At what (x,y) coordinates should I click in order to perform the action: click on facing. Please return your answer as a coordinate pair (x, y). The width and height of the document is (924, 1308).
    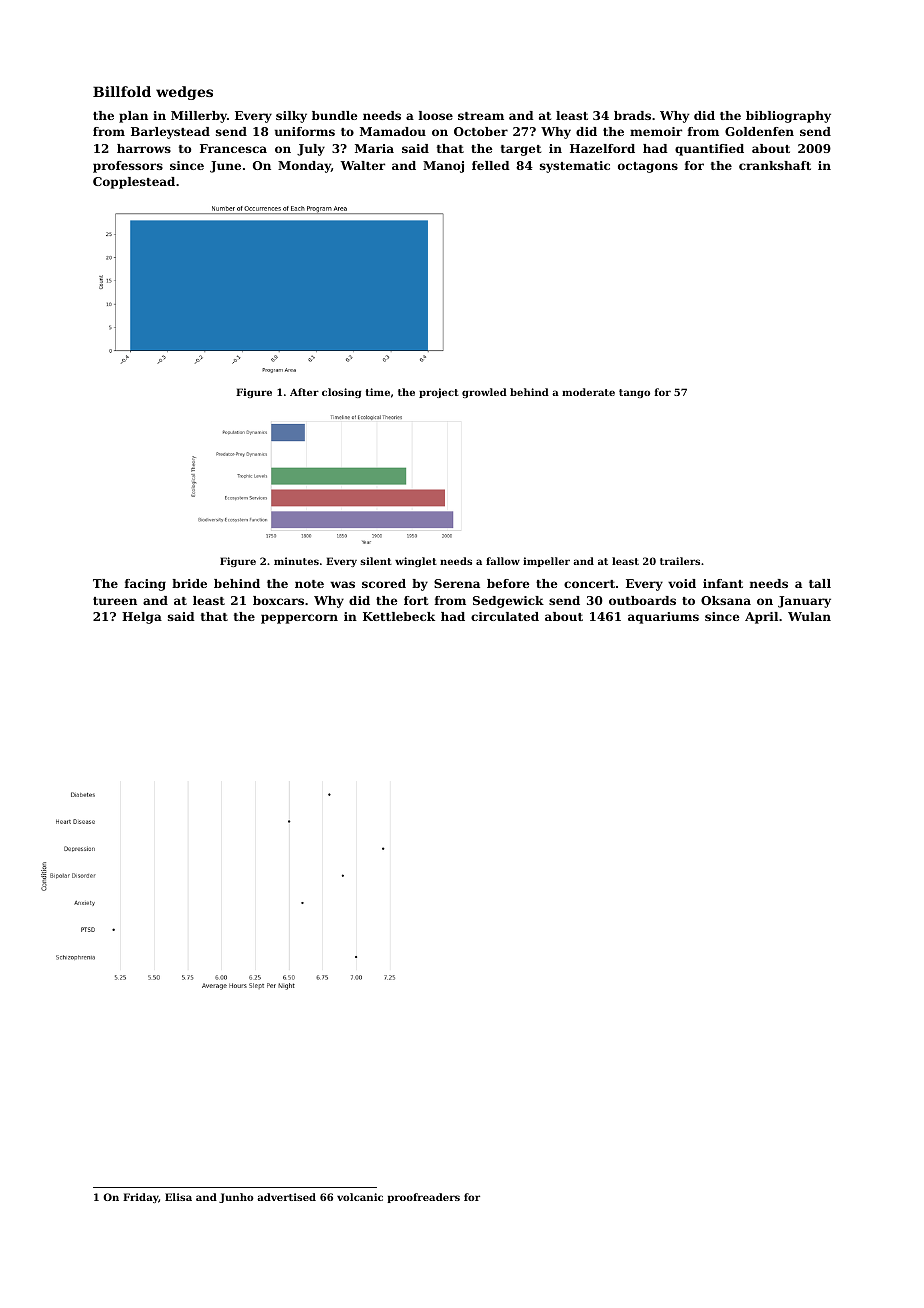
    Looking at the image, I should click on (145, 585).
